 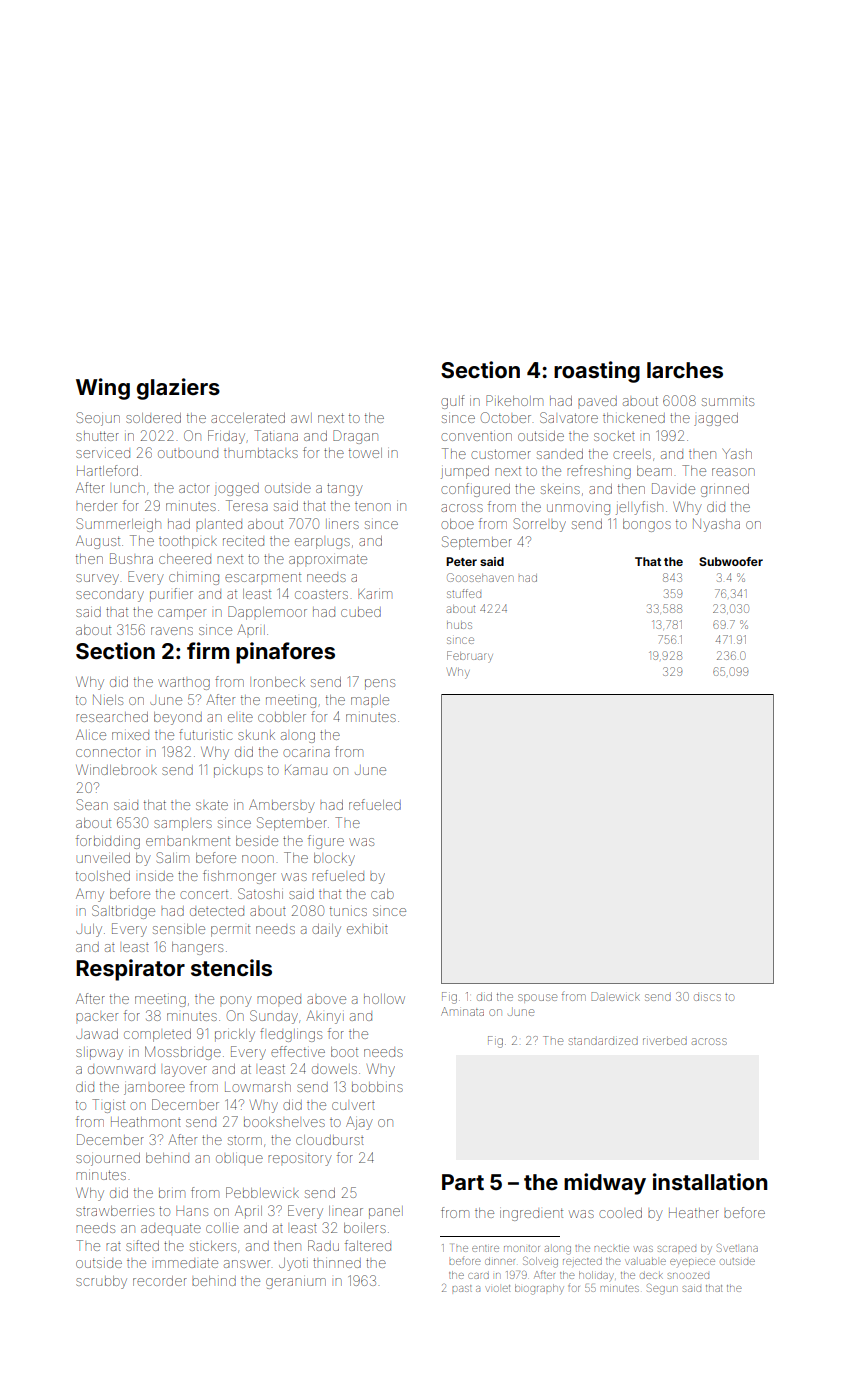 What do you see at coordinates (184, 683) in the screenshot?
I see `warthog` at bounding box center [184, 683].
